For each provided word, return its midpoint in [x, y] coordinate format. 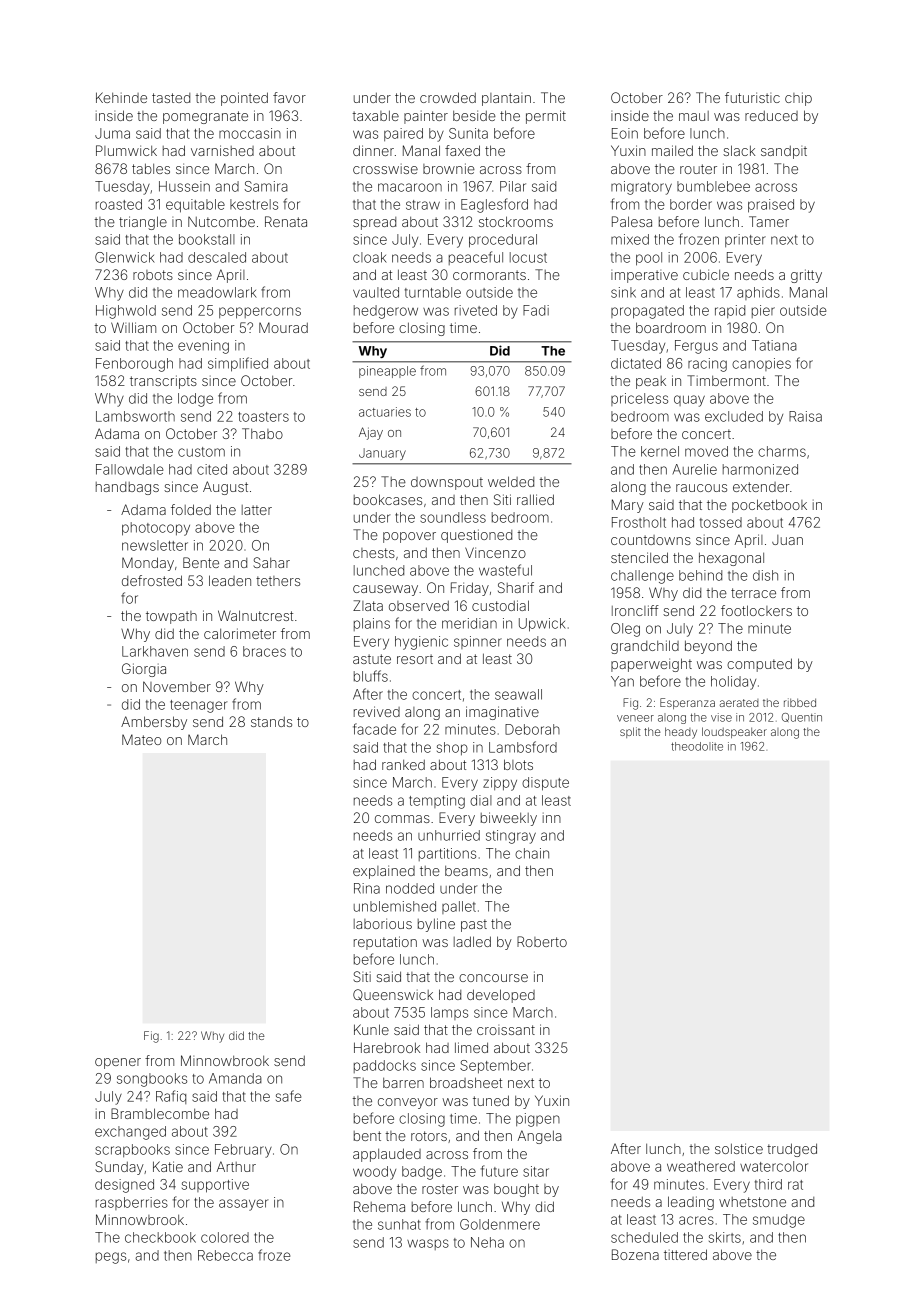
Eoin [625, 133]
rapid [730, 311]
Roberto [542, 941]
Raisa [805, 416]
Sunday [119, 1168]
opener [118, 1063]
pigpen [538, 1120]
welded [511, 481]
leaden [230, 580]
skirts [725, 1237]
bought [516, 1190]
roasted [119, 204]
